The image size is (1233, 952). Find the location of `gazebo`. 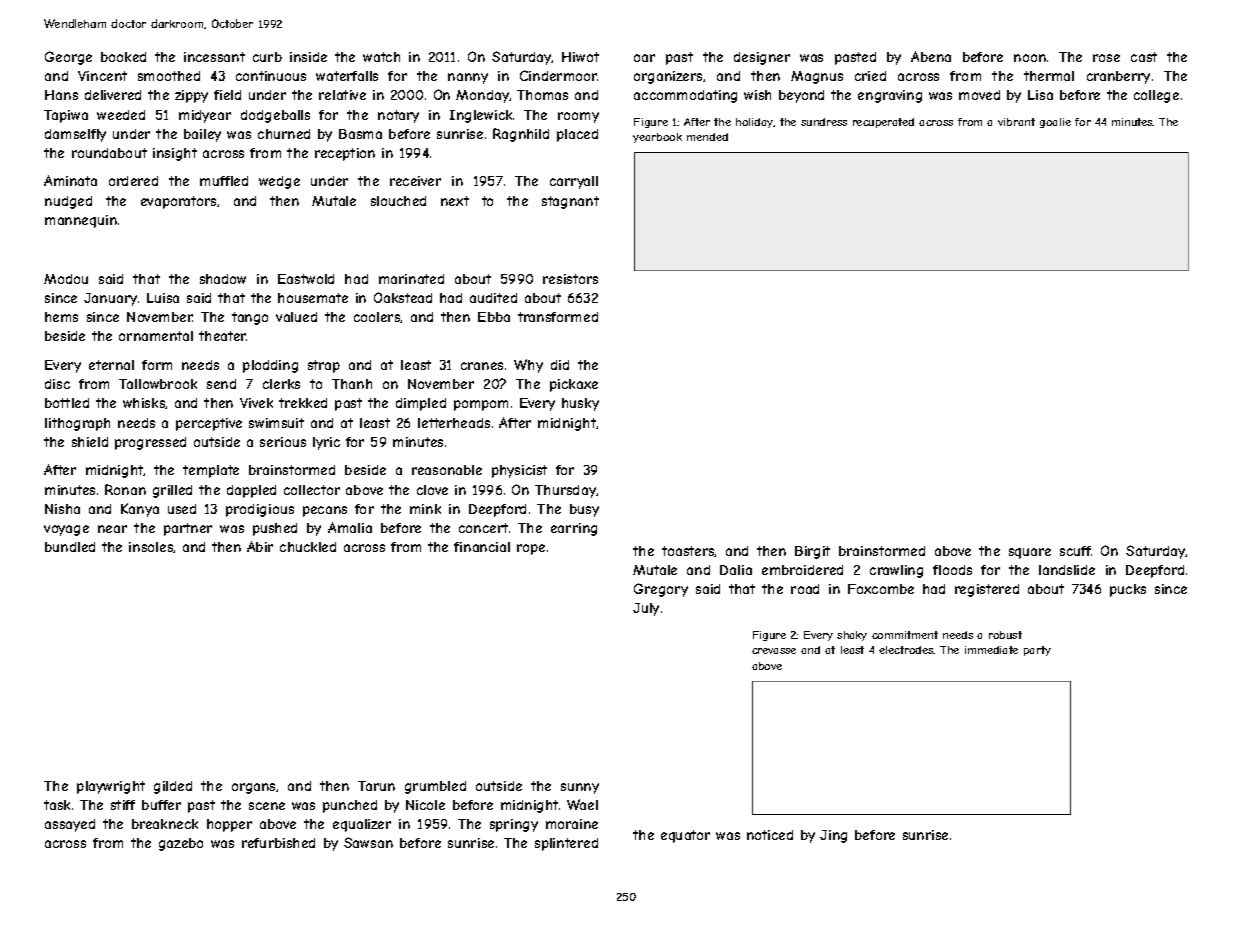

gazebo is located at coordinates (181, 844).
